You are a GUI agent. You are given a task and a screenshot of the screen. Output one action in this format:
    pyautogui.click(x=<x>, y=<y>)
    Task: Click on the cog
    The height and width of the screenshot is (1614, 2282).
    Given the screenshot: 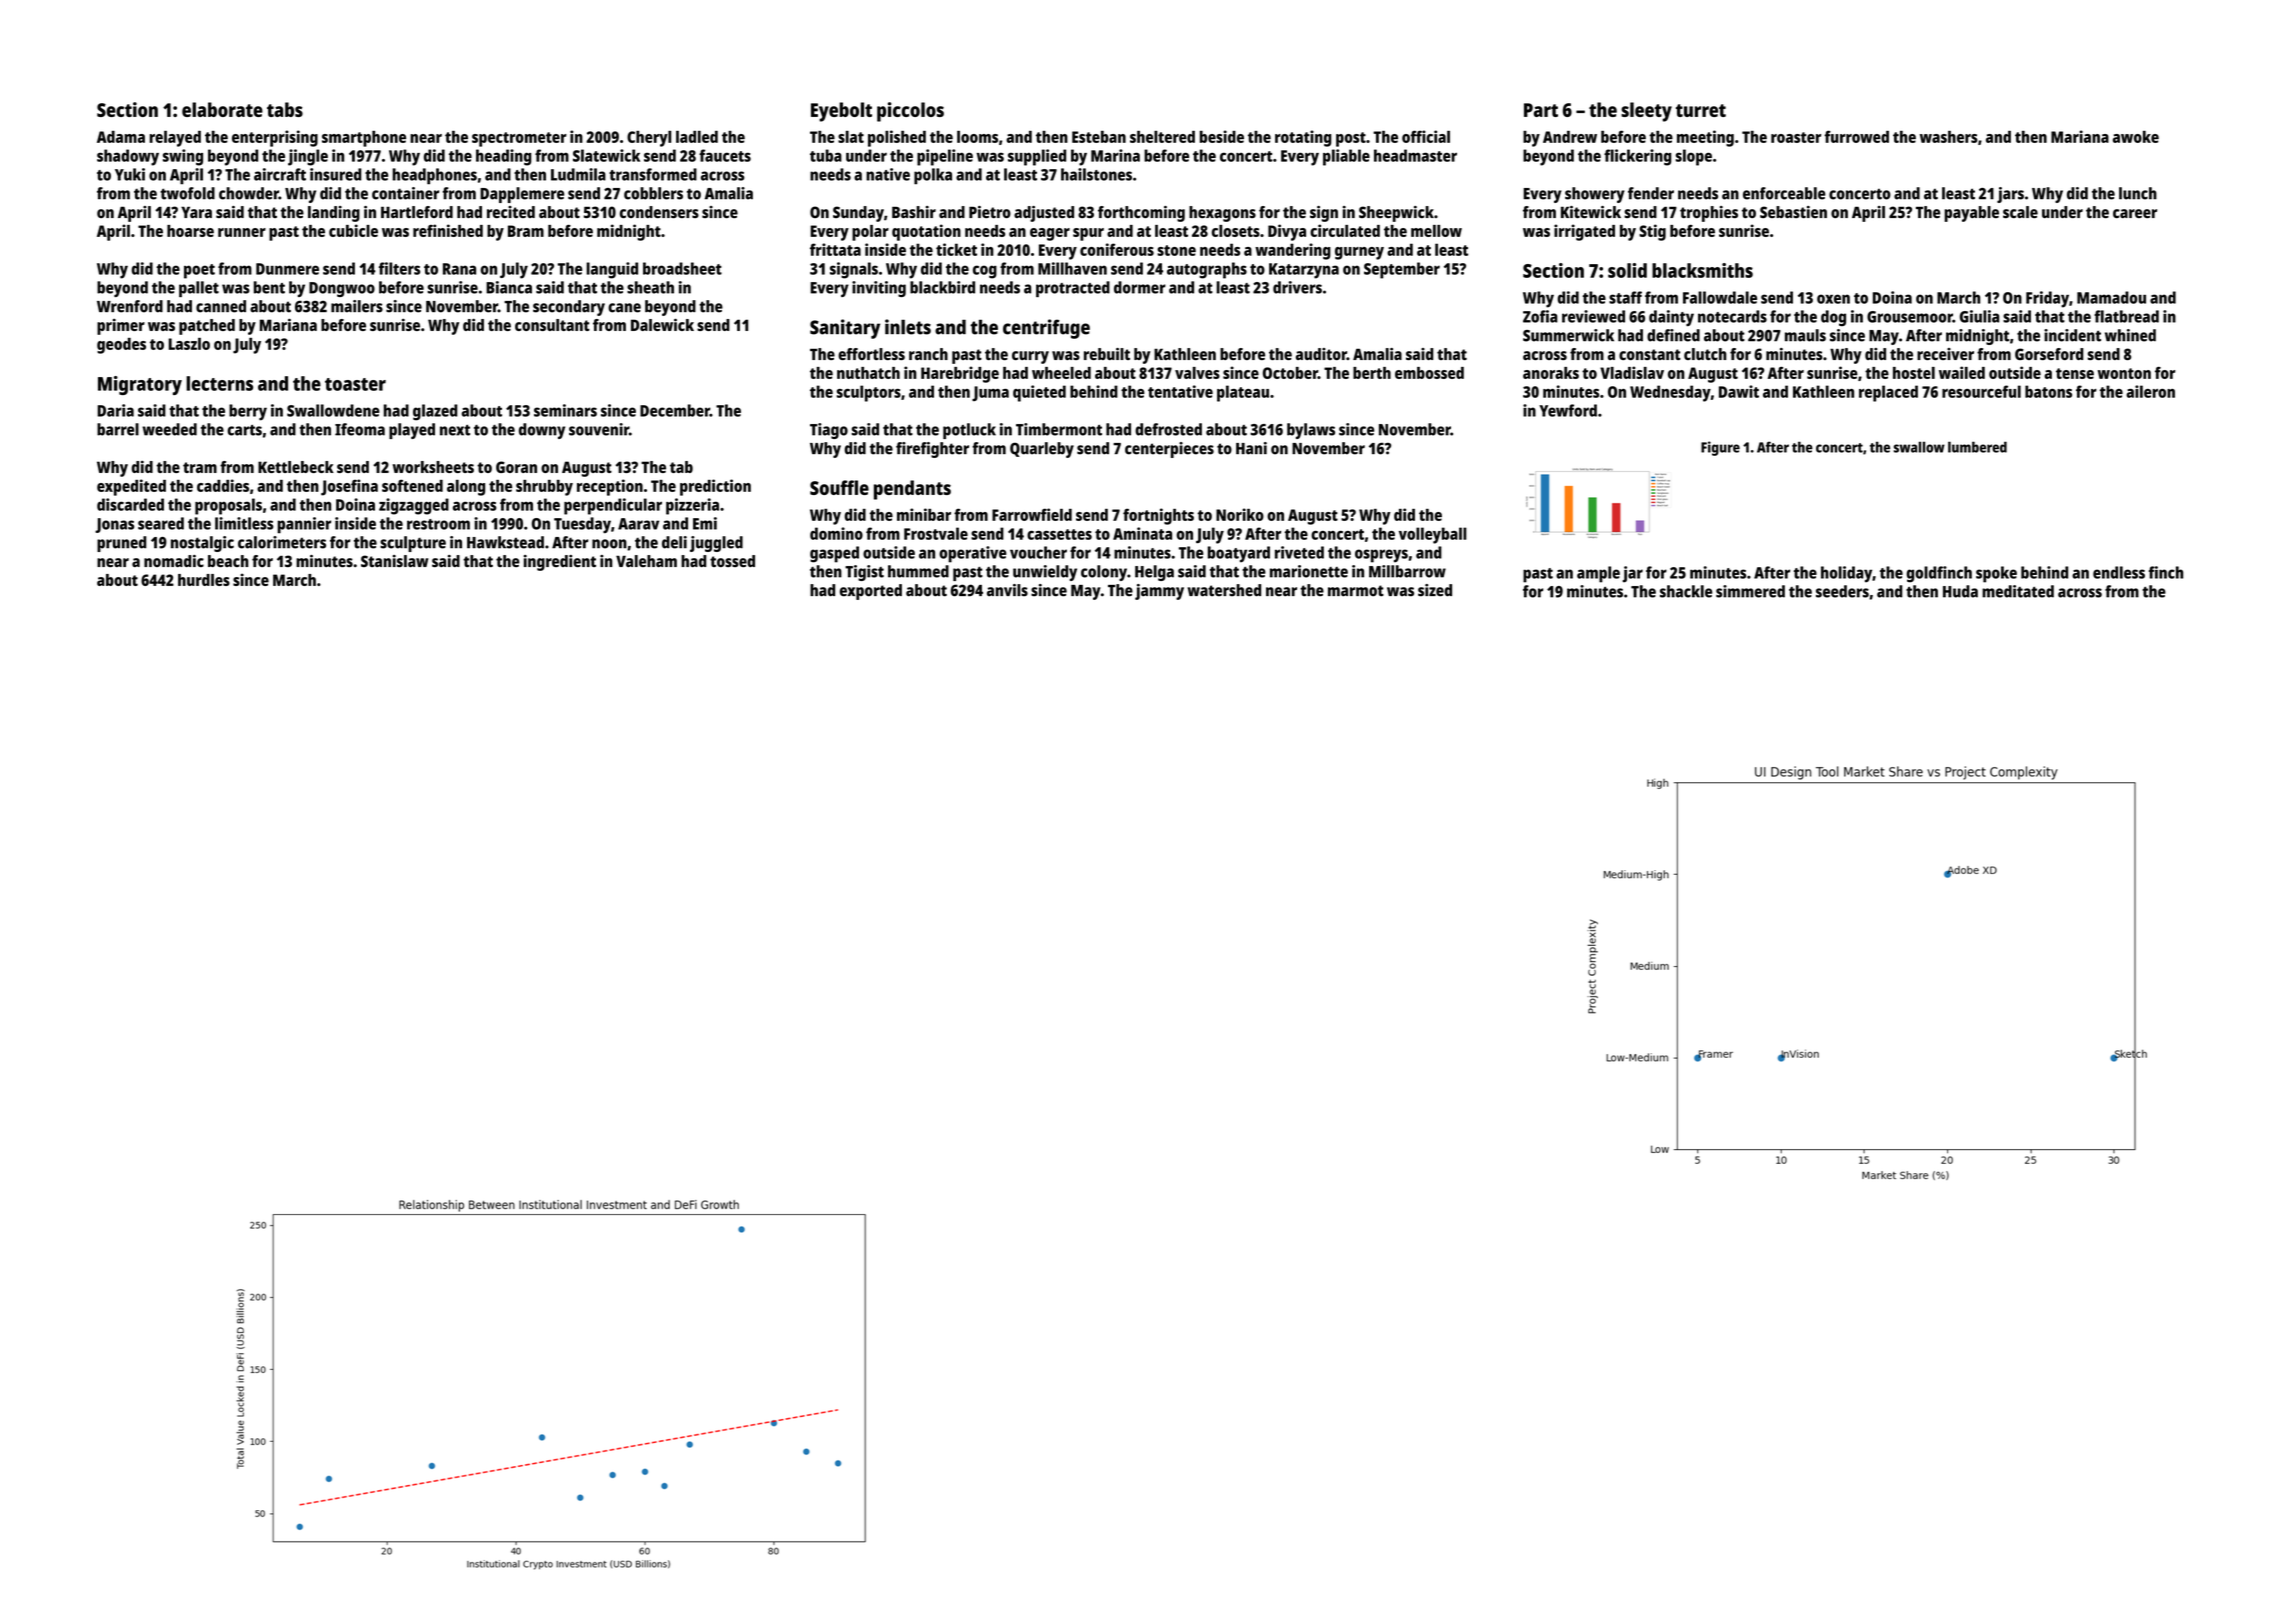 What is the action you would take?
    pyautogui.click(x=985, y=272)
